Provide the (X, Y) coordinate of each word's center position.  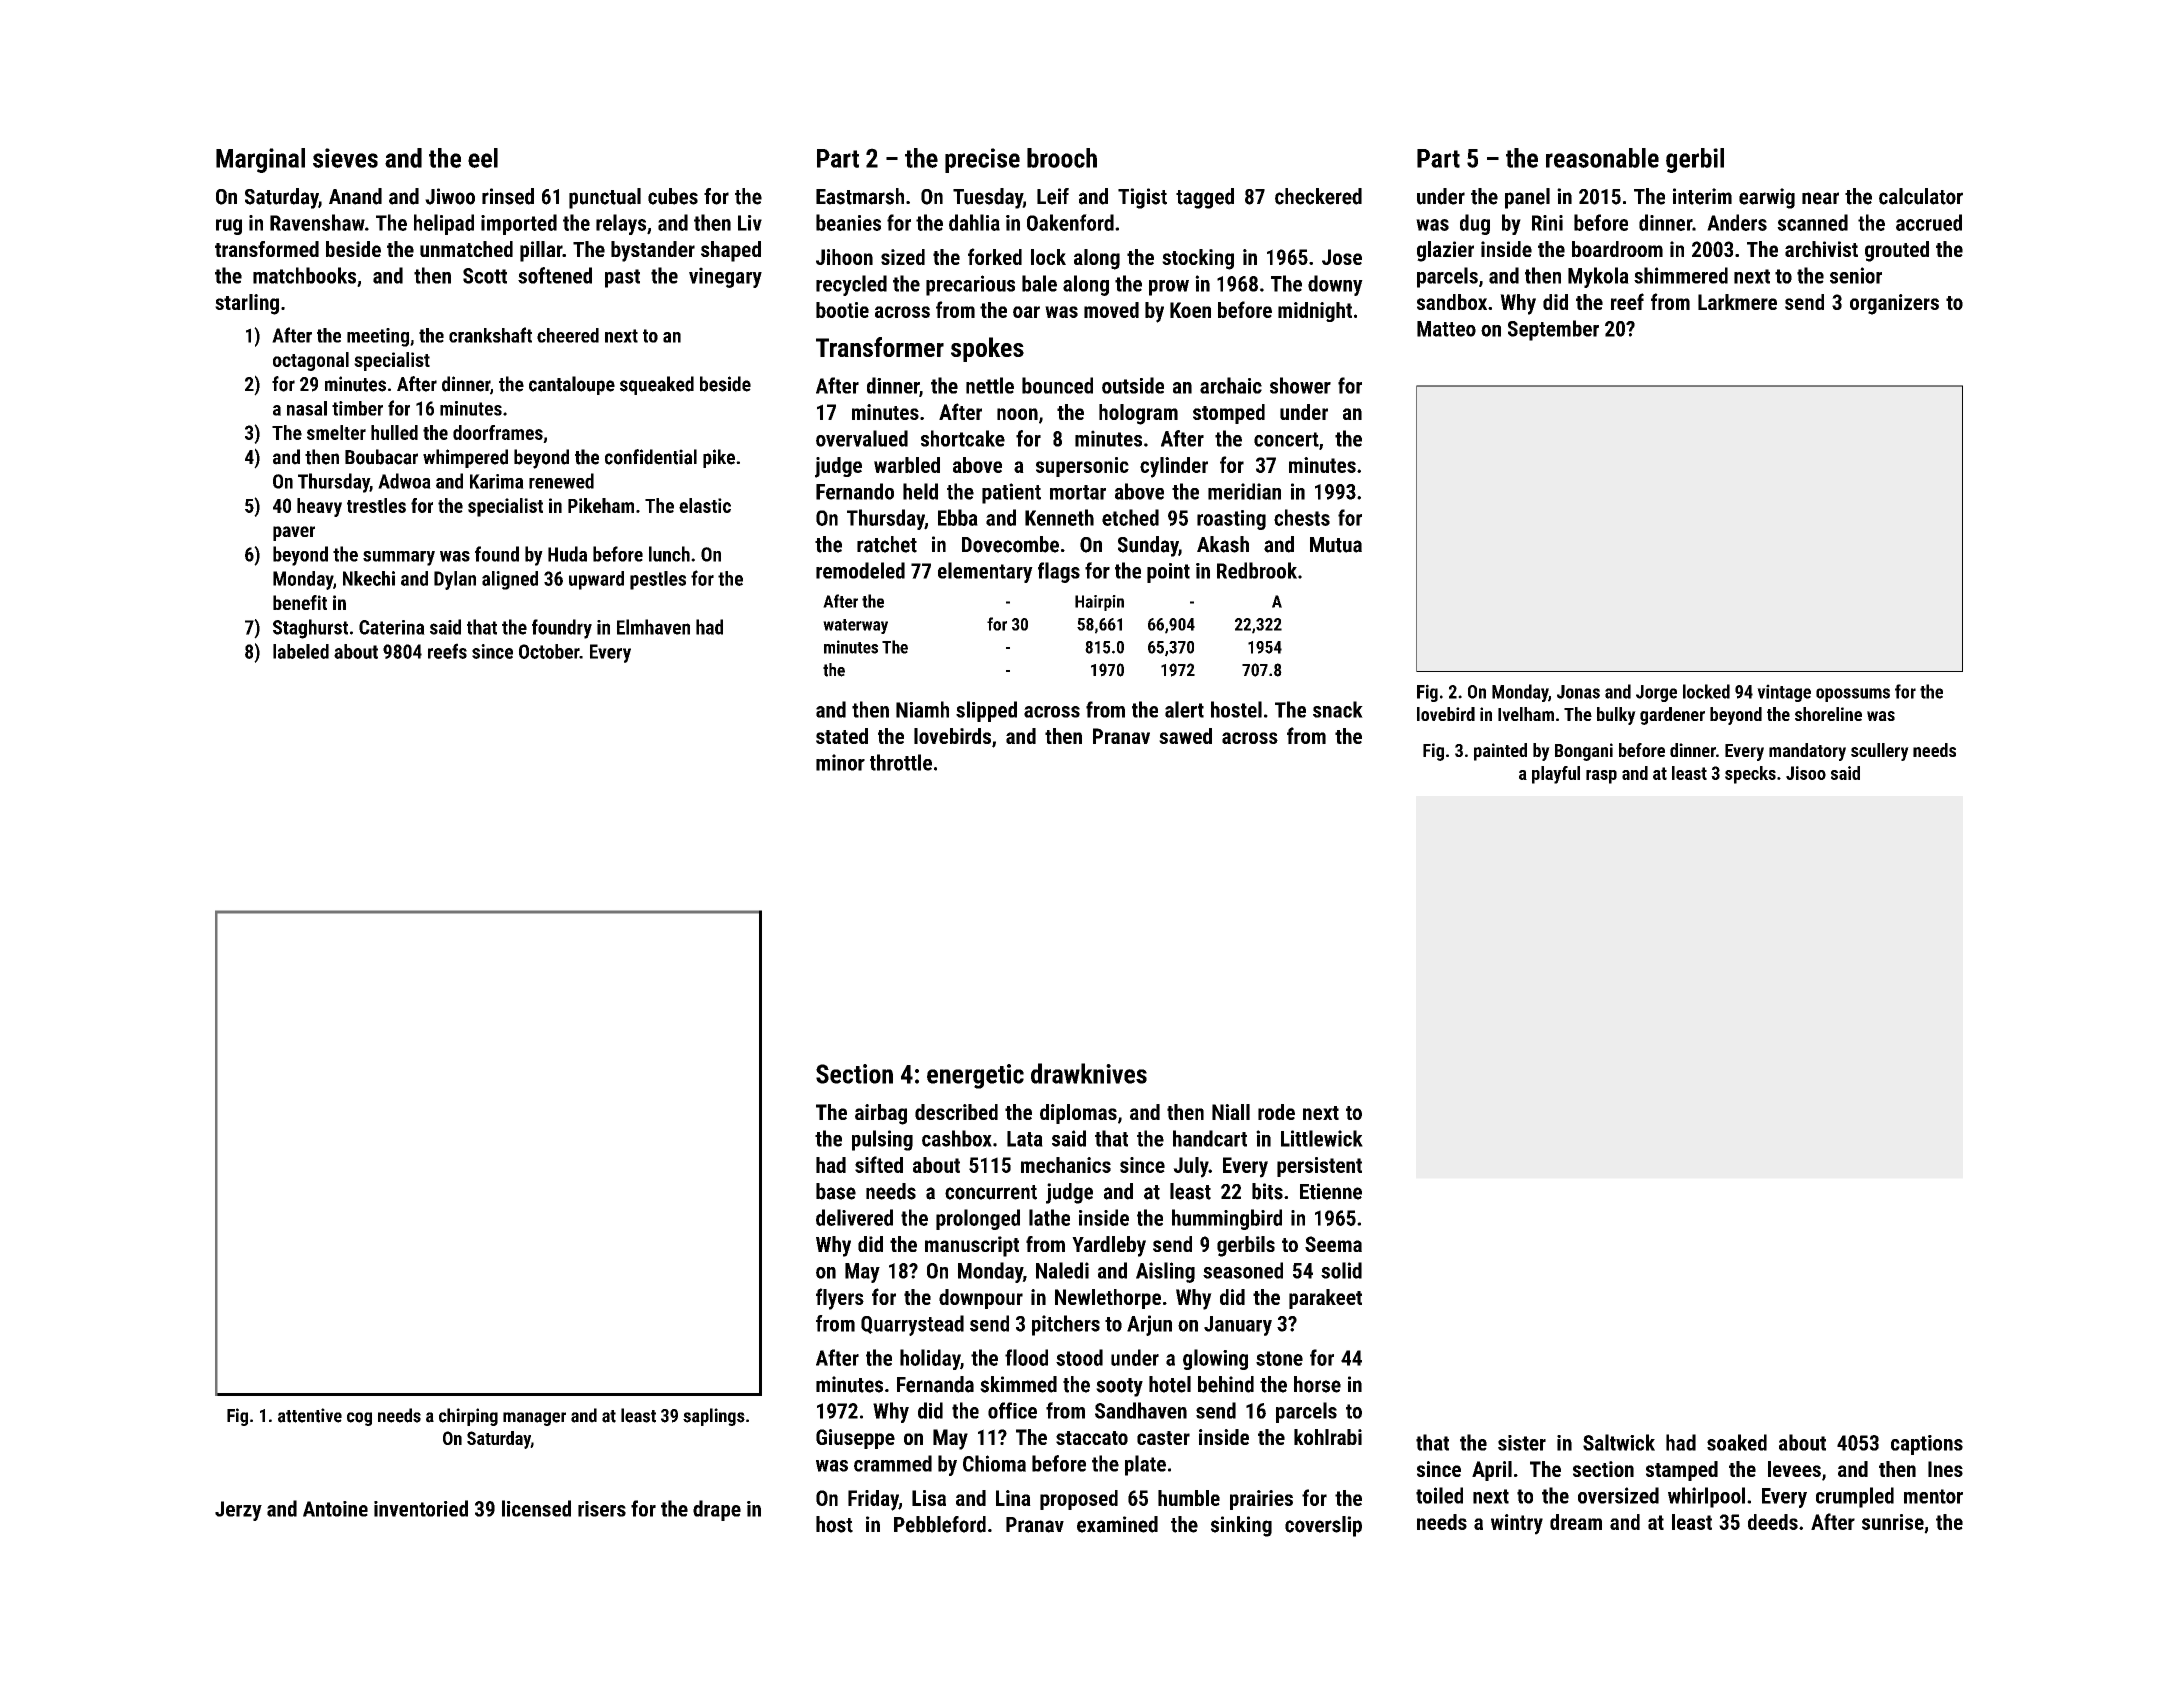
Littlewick (1322, 1138)
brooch (1062, 158)
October (549, 651)
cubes (673, 196)
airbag (881, 1114)
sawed (1185, 736)
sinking (1241, 1526)
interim (1702, 196)
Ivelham (1526, 714)
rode (1276, 1112)
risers (602, 1509)
